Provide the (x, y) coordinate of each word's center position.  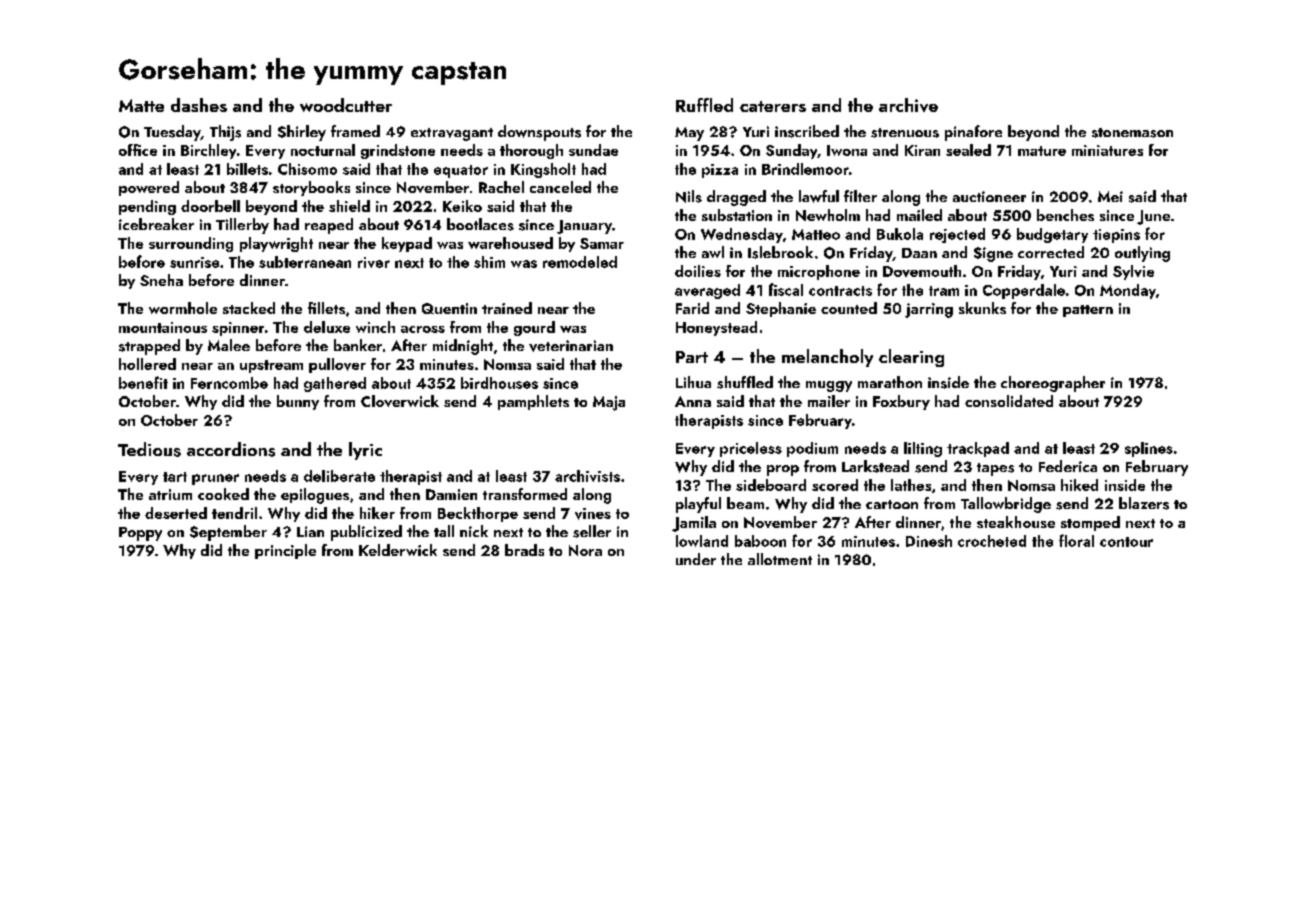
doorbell (210, 206)
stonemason (1132, 133)
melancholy (827, 358)
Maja (609, 403)
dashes (199, 105)
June (1153, 217)
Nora (585, 550)
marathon (890, 382)
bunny (298, 402)
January (584, 227)
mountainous (163, 327)
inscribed (807, 131)
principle (285, 551)
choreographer (1053, 384)
